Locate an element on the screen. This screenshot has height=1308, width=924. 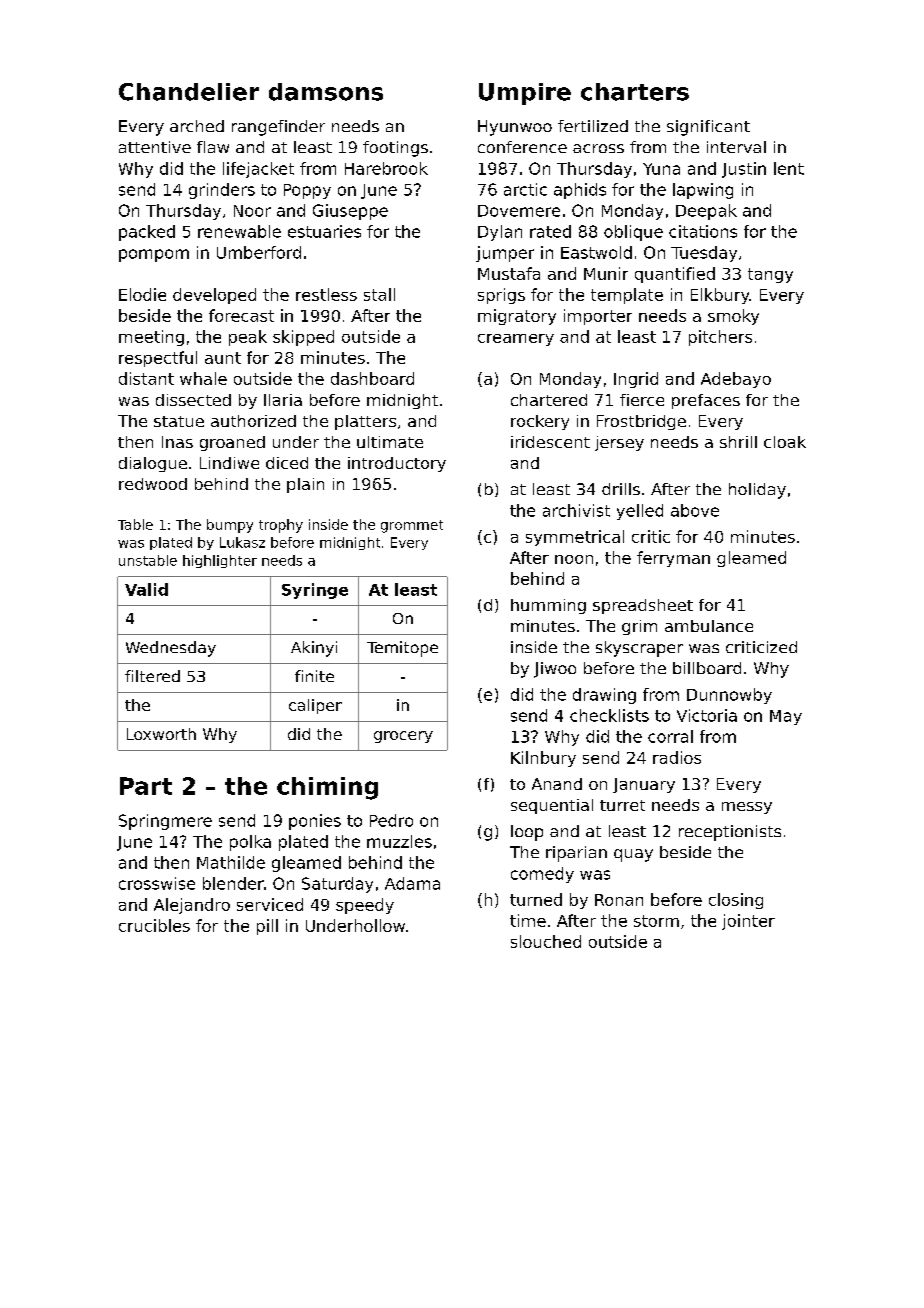
damsons is located at coordinates (326, 92).
